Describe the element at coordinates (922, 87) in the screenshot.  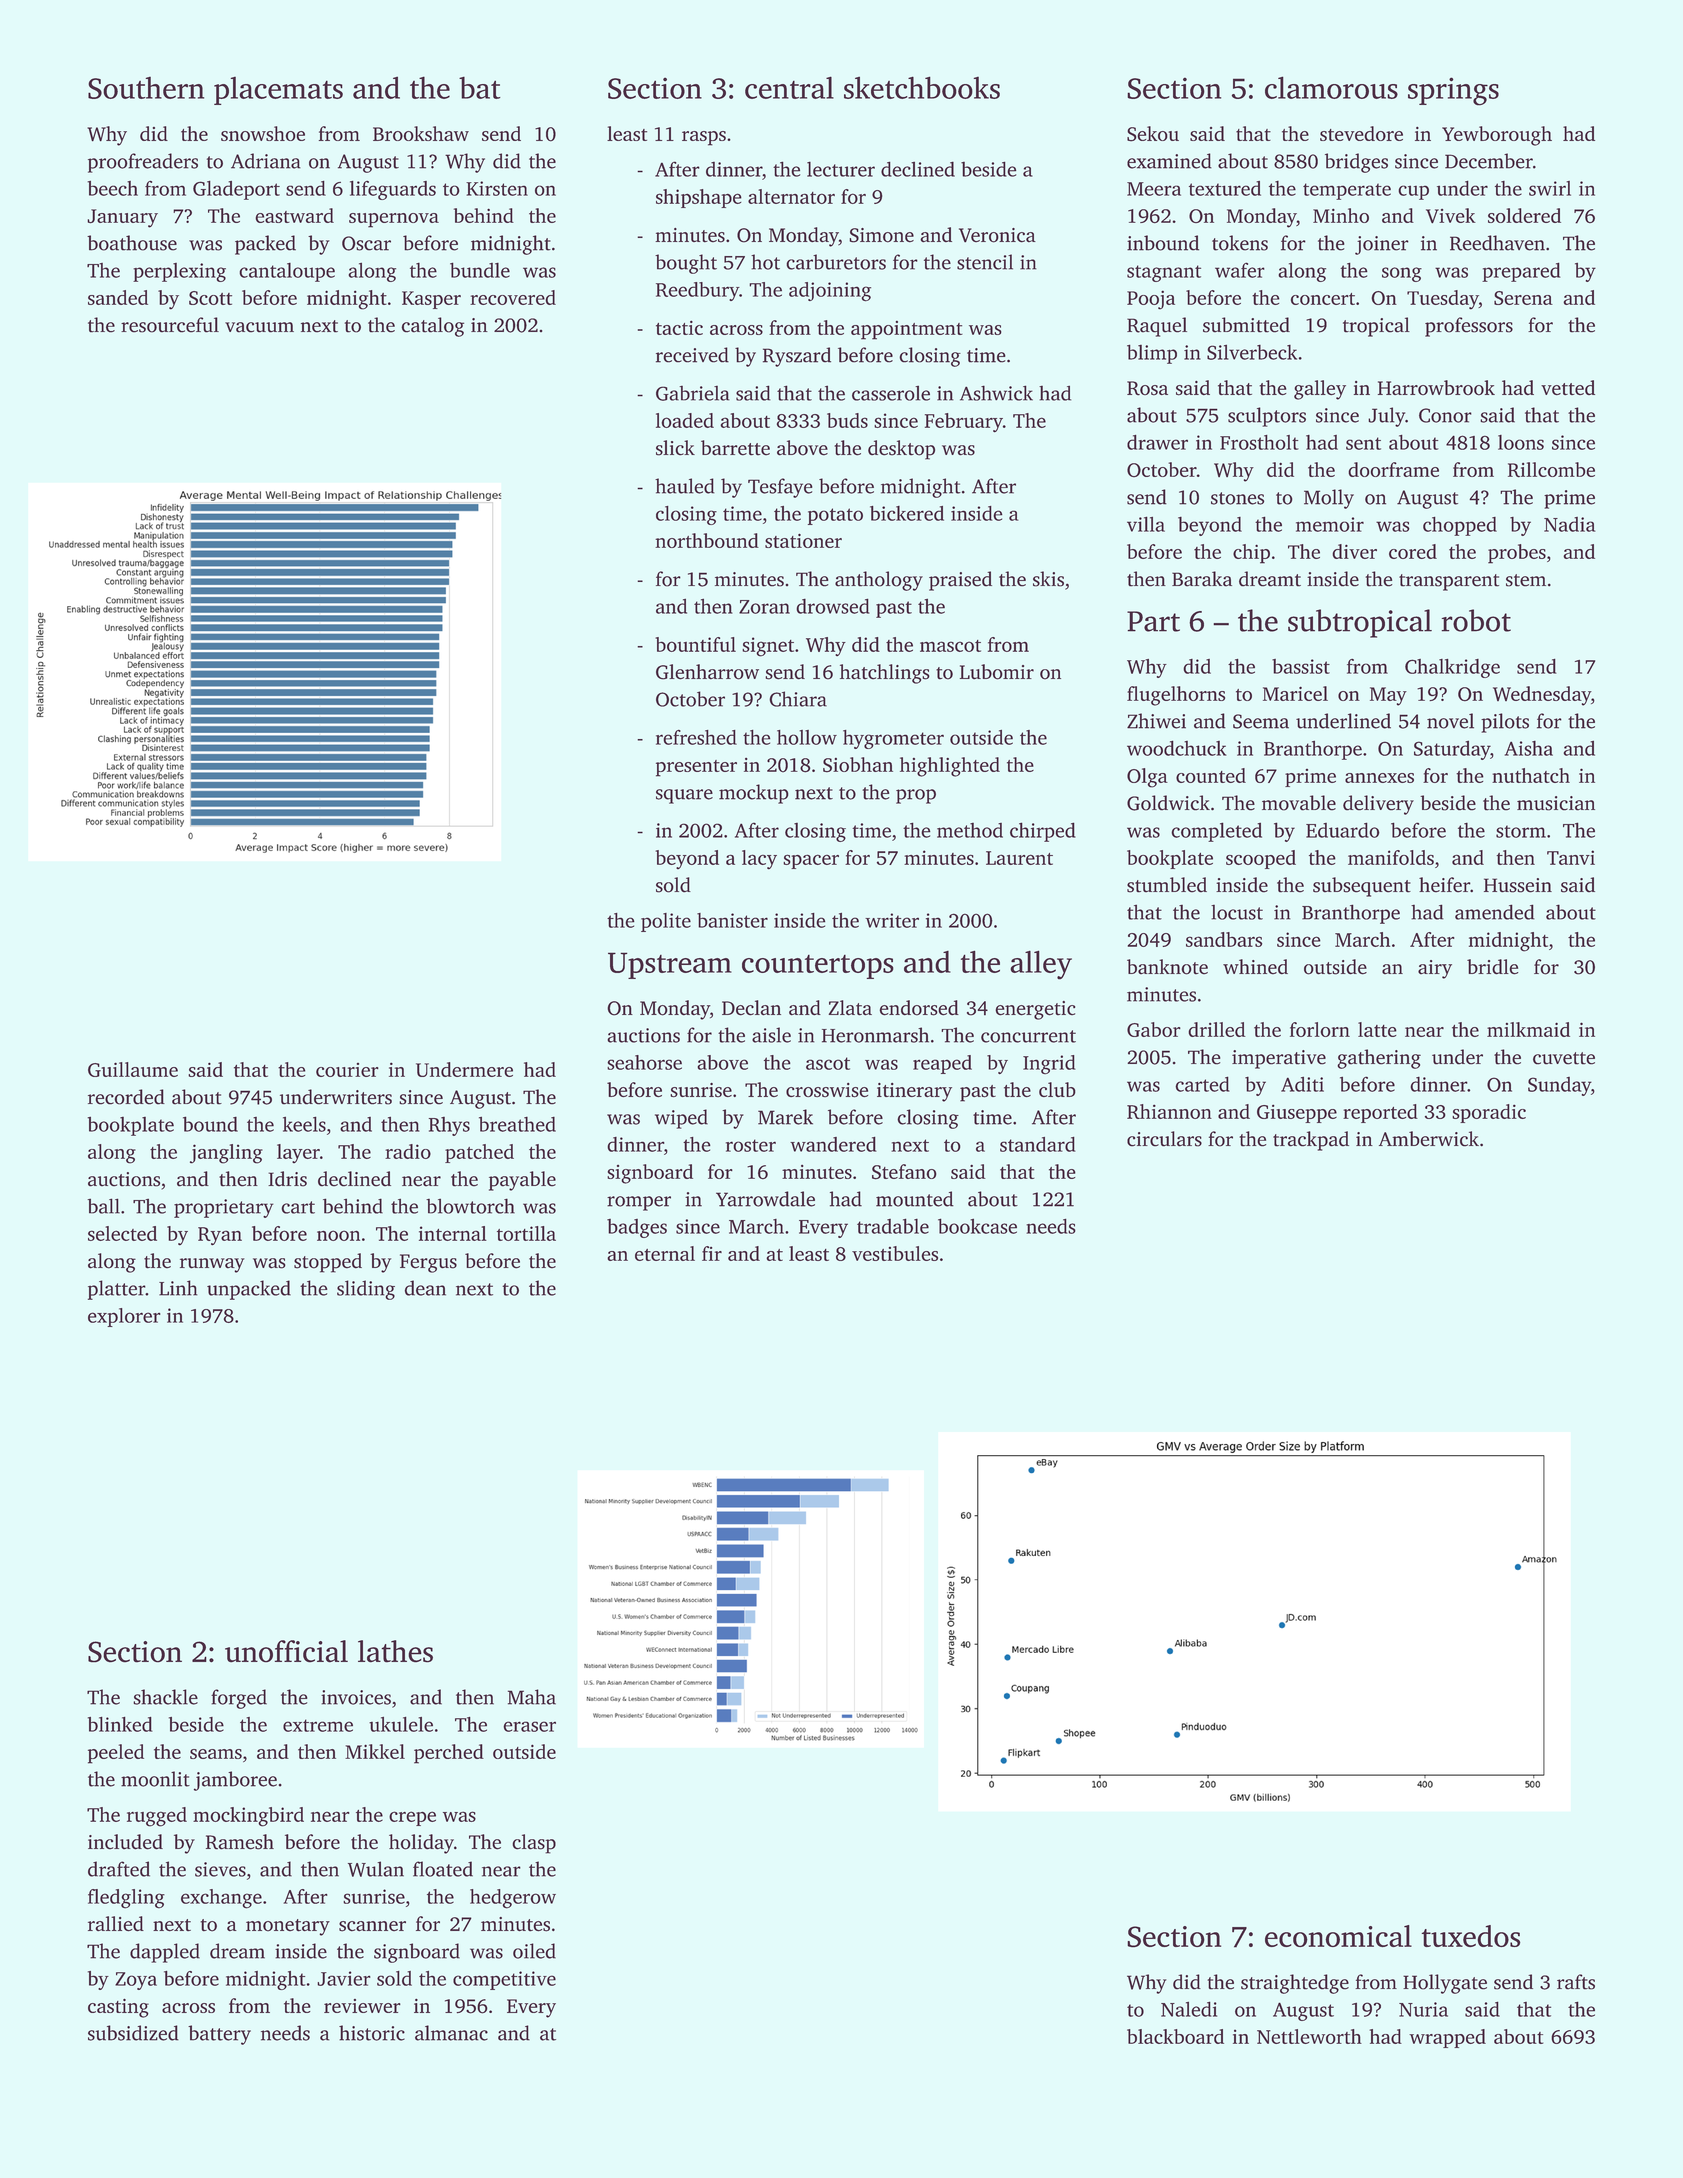
I see `sketchbooks` at that location.
